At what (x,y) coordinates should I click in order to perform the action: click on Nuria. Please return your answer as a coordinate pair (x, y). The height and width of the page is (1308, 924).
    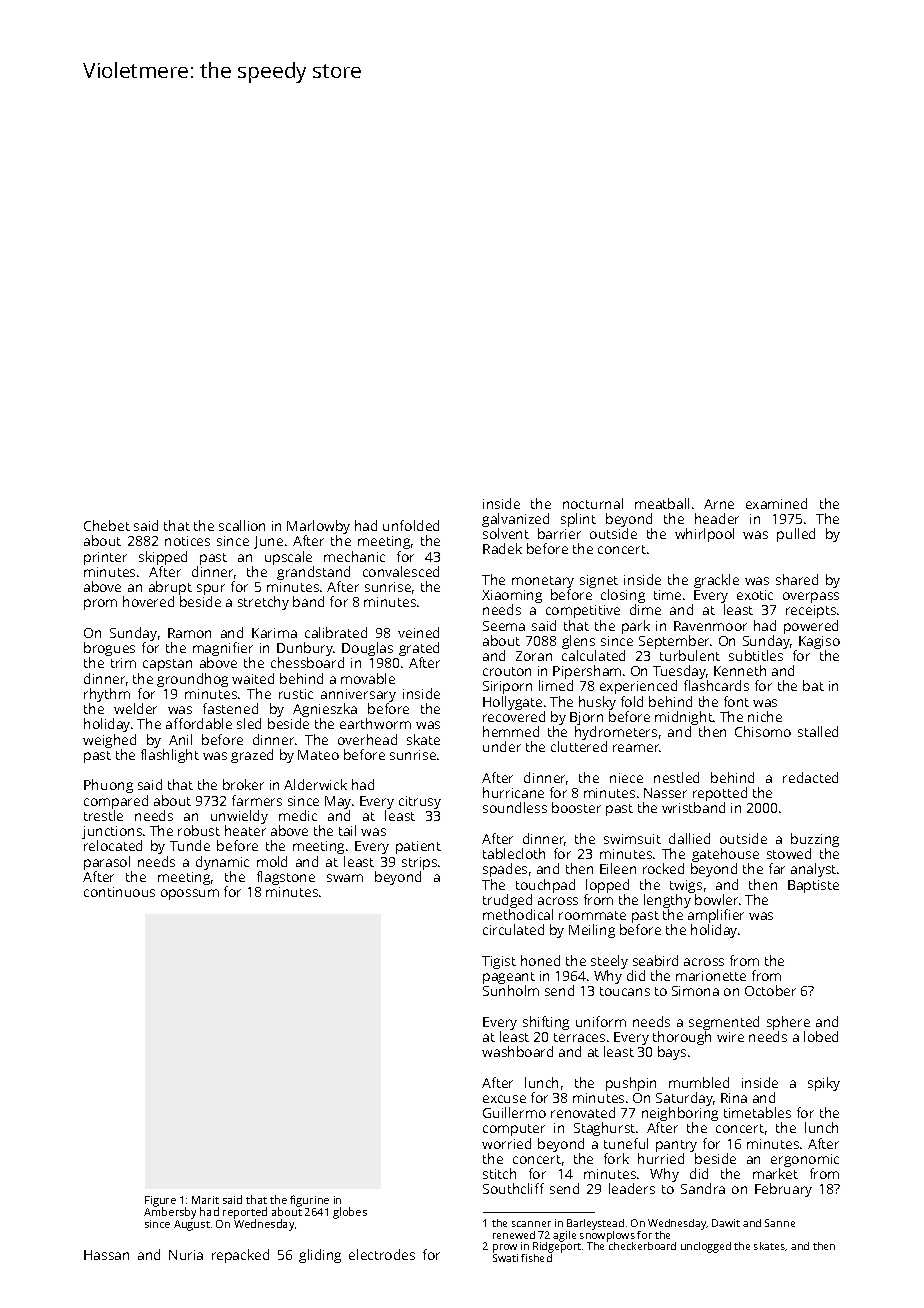
    Looking at the image, I should click on (186, 1255).
